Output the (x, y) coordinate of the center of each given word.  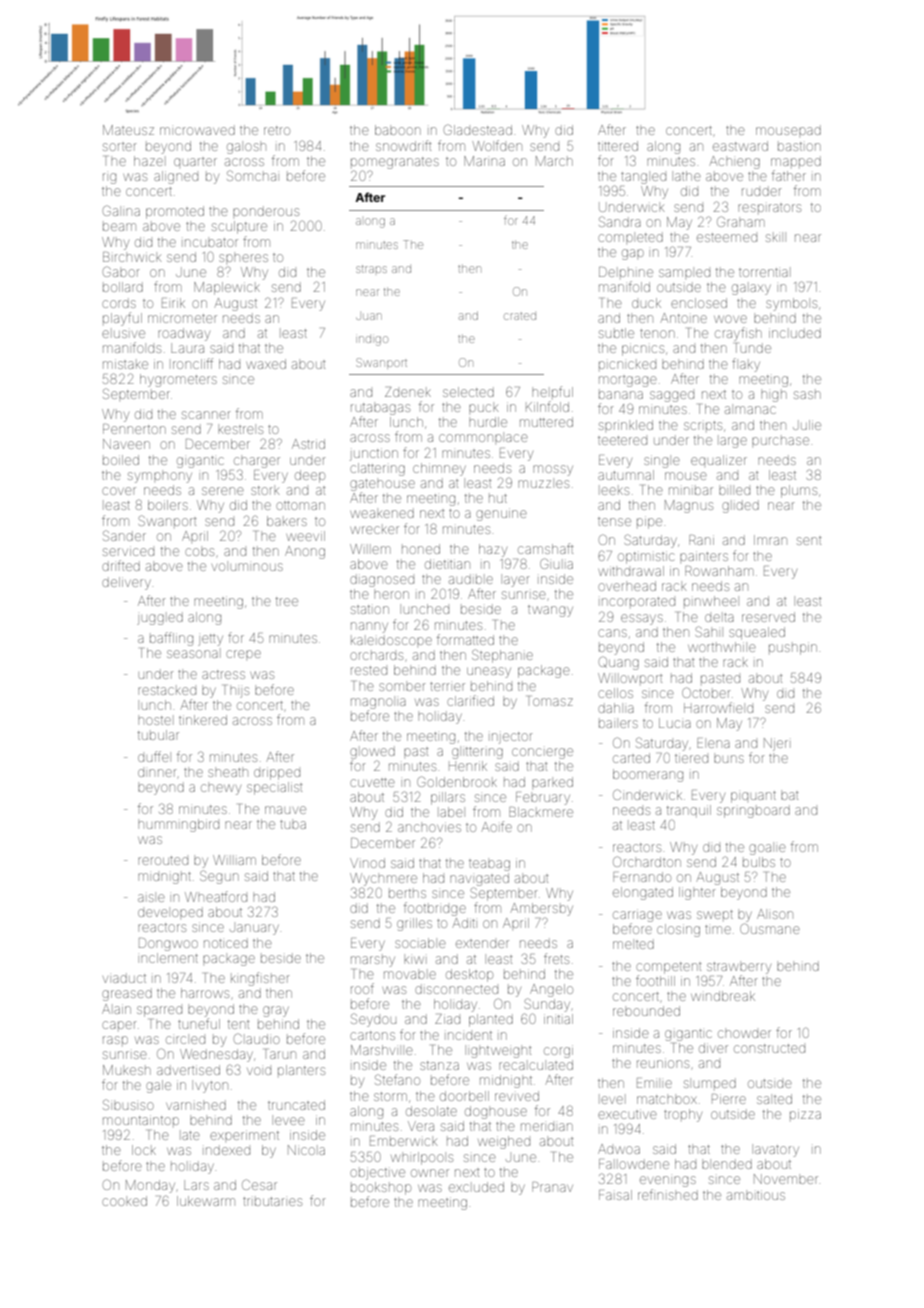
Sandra (620, 221)
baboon (398, 130)
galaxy (751, 289)
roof (362, 988)
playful (122, 319)
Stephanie (502, 656)
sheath (228, 772)
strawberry (739, 968)
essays (642, 619)
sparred (159, 1011)
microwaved (197, 130)
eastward (740, 146)
